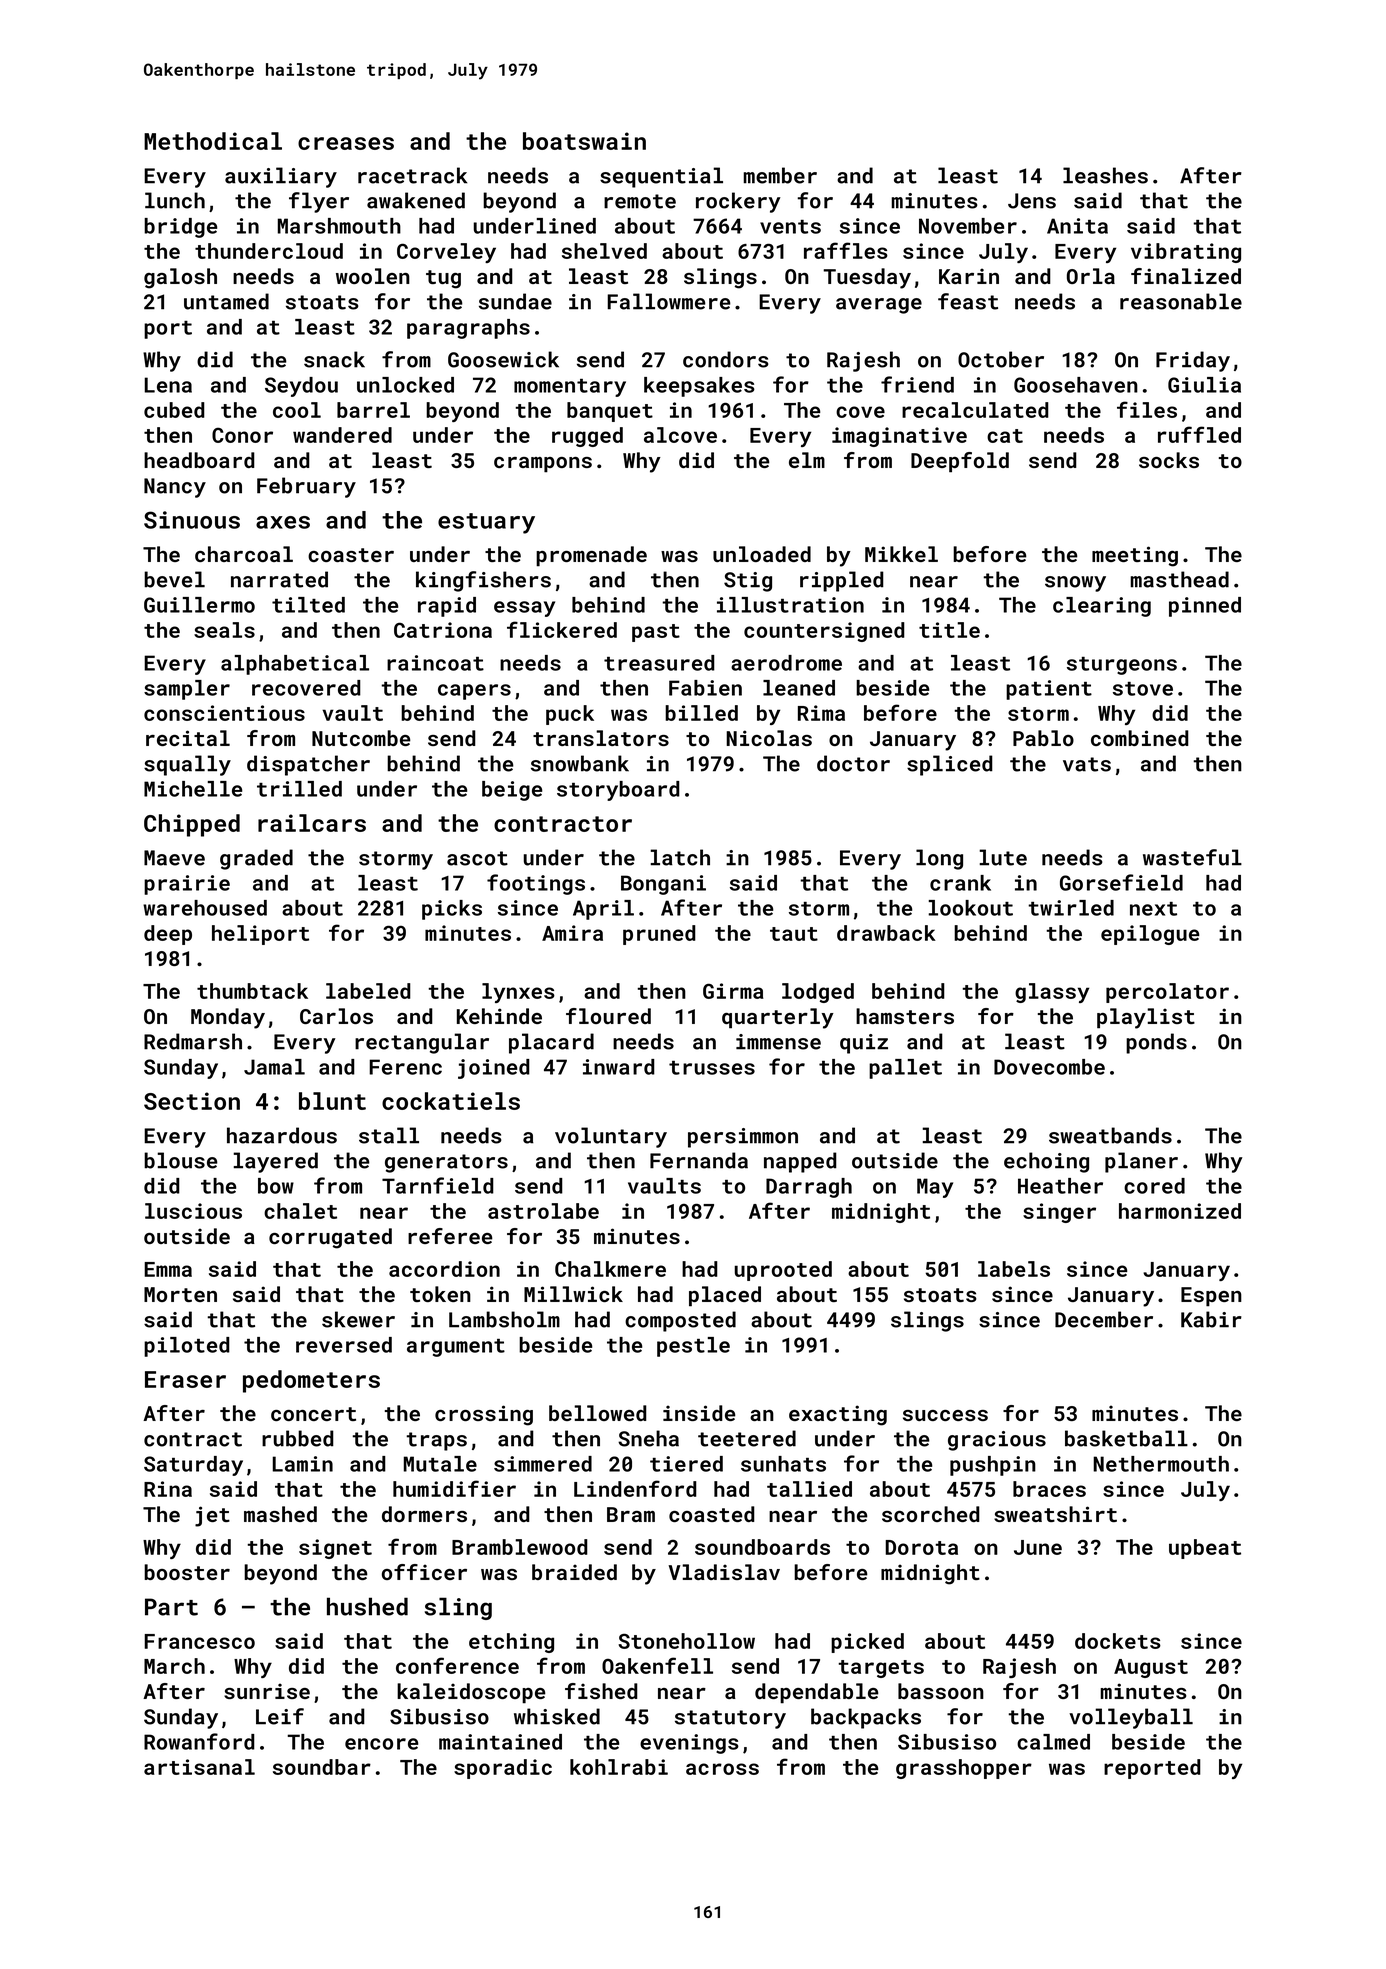 This document has height=1969, width=1386. What do you see at coordinates (1211, 1319) in the document?
I see `Kabir` at bounding box center [1211, 1319].
